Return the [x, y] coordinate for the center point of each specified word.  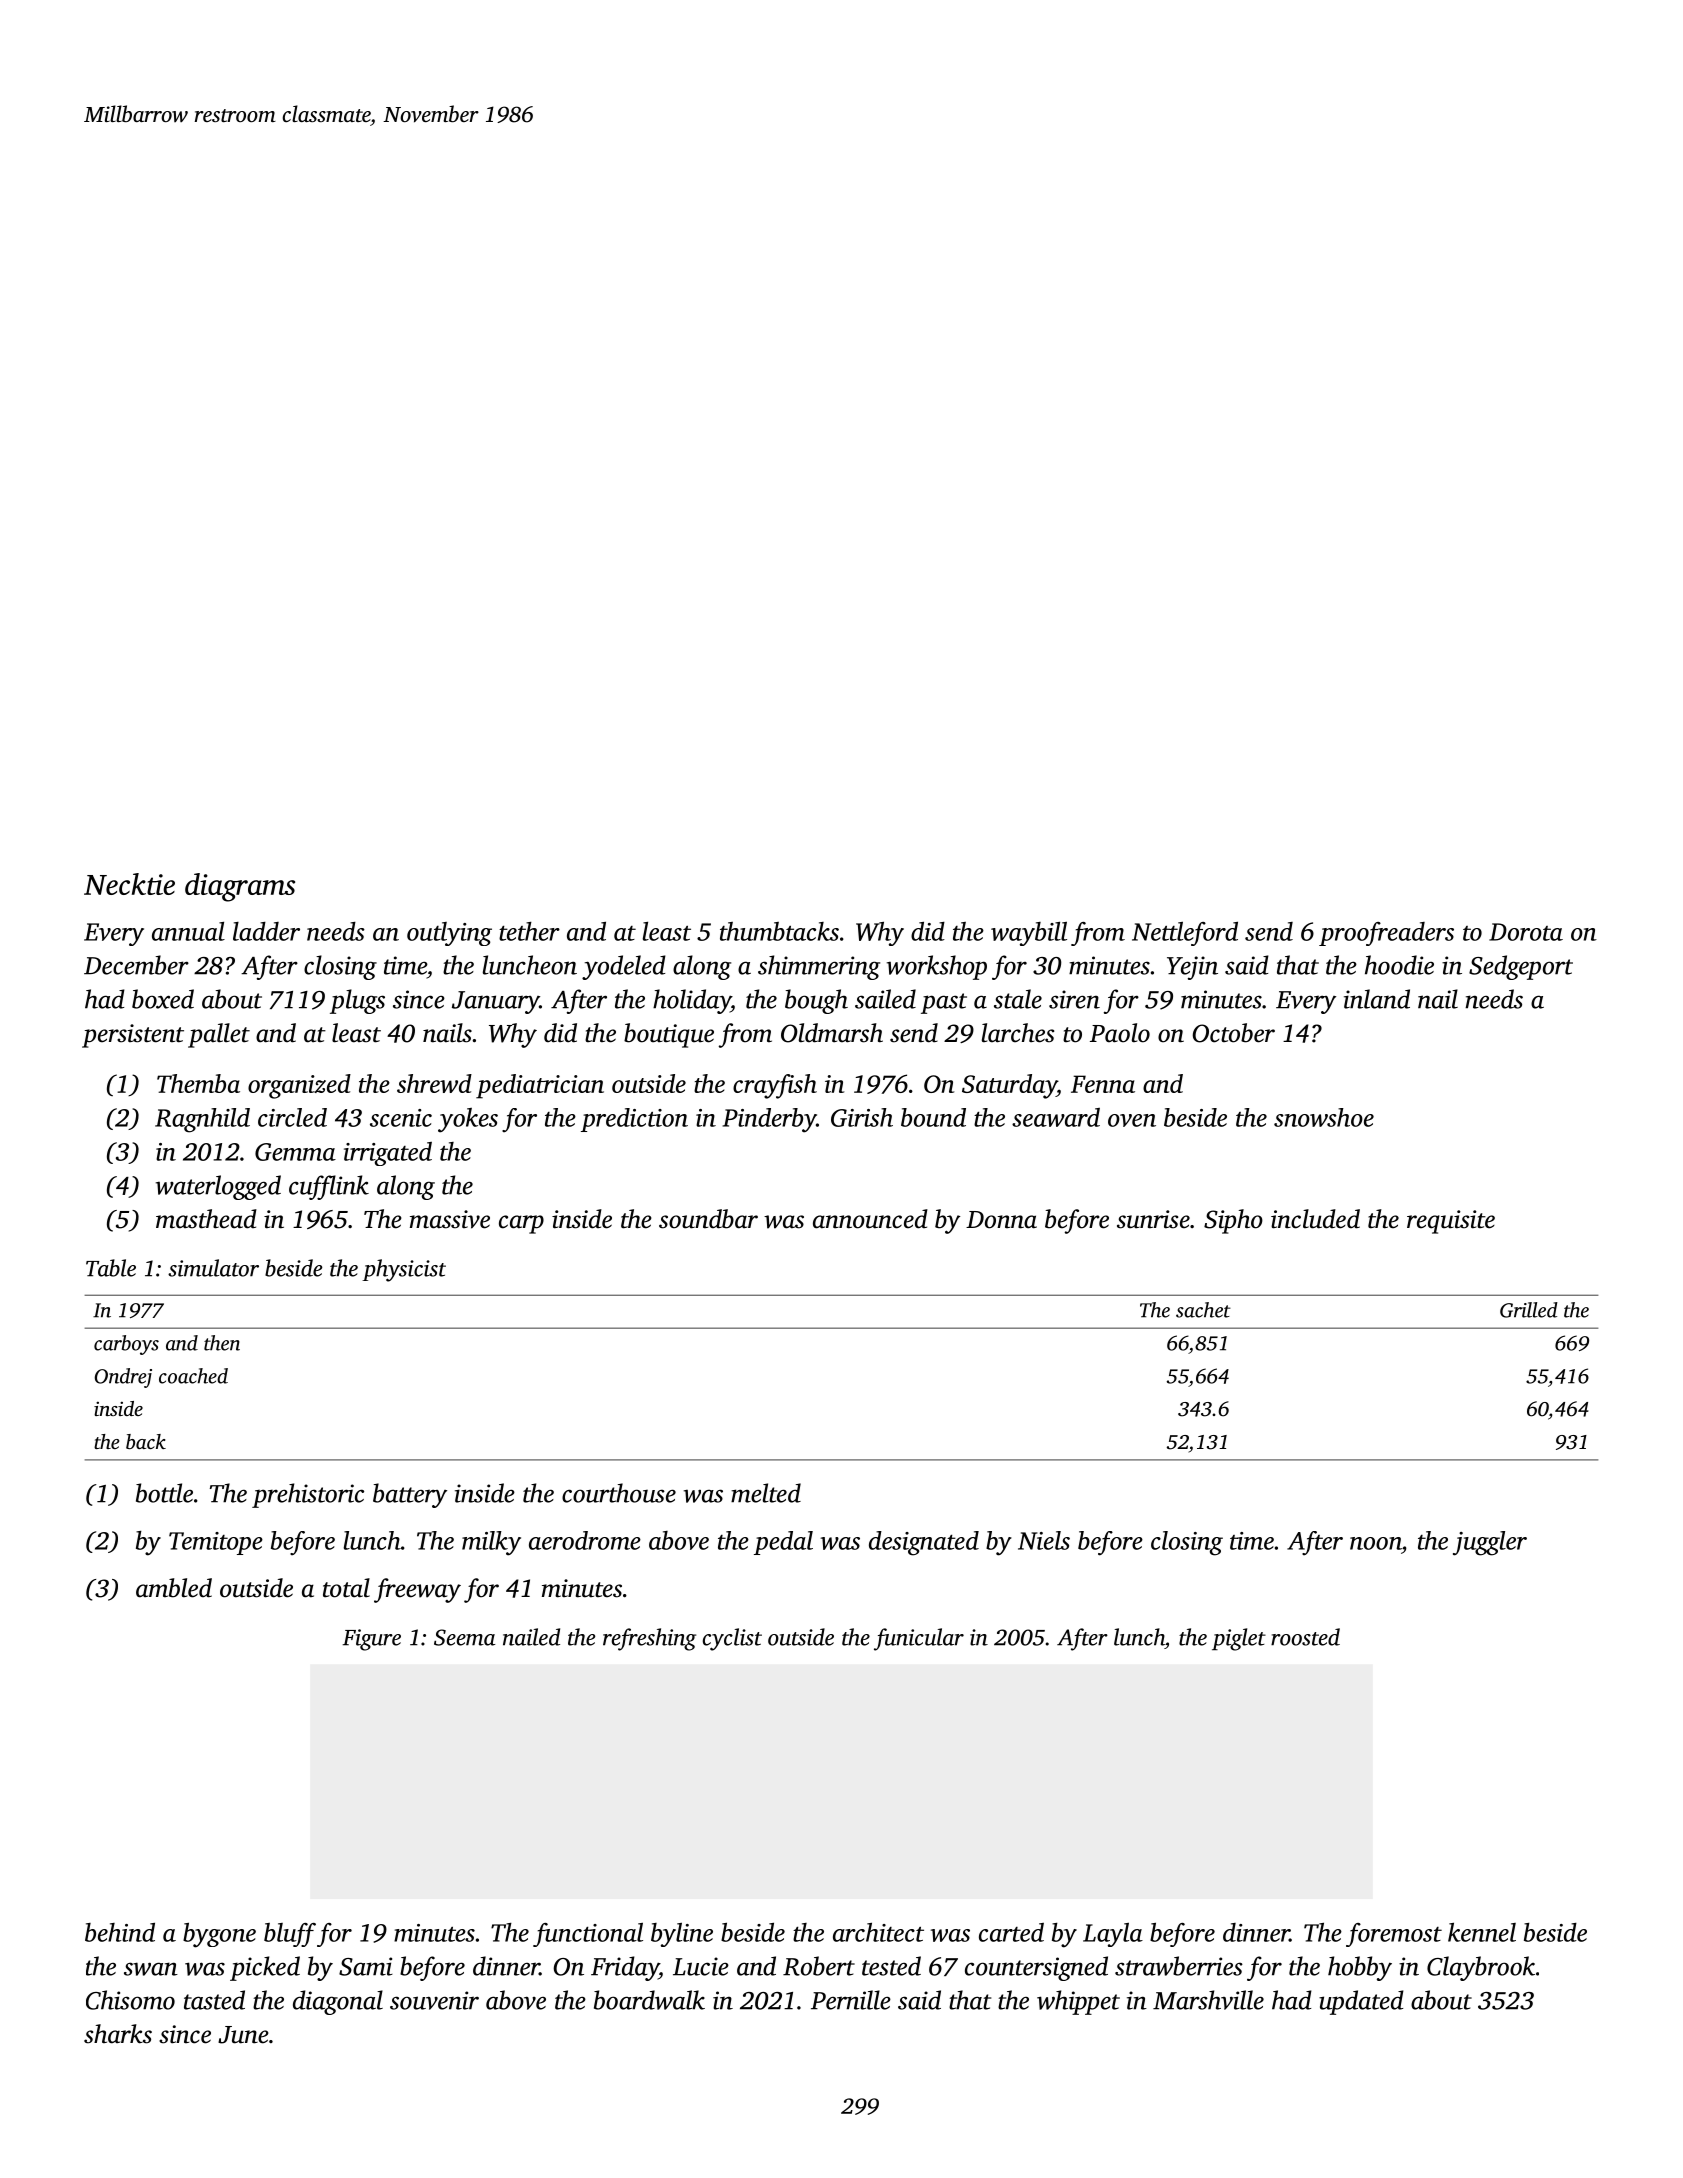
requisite [1451, 1222]
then [222, 1343]
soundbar [708, 1219]
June [243, 2035]
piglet [1239, 1639]
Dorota [1526, 932]
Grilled [1529, 1310]
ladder [266, 931]
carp [521, 1224]
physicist [404, 1270]
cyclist [732, 1639]
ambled [174, 1588]
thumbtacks [779, 931]
